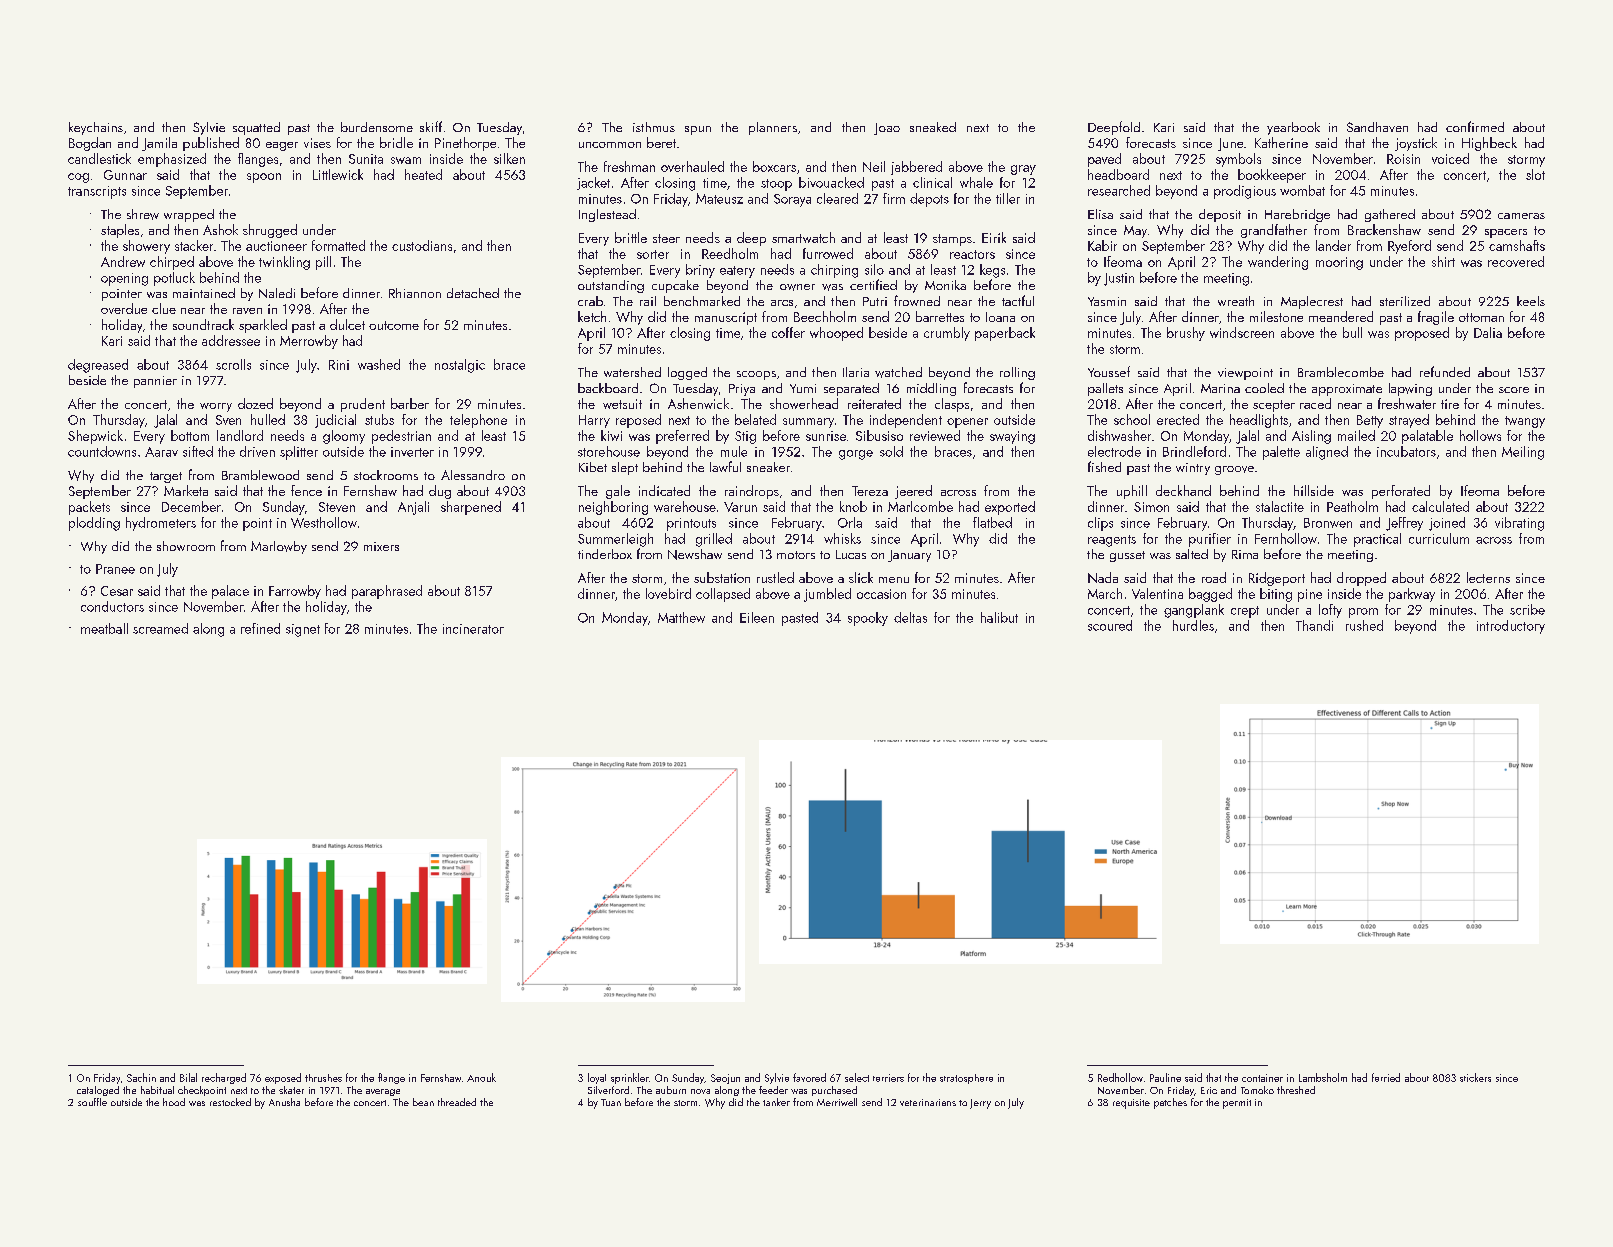 The width and height of the image is (1613, 1247). I want to click on plodding, so click(94, 524).
